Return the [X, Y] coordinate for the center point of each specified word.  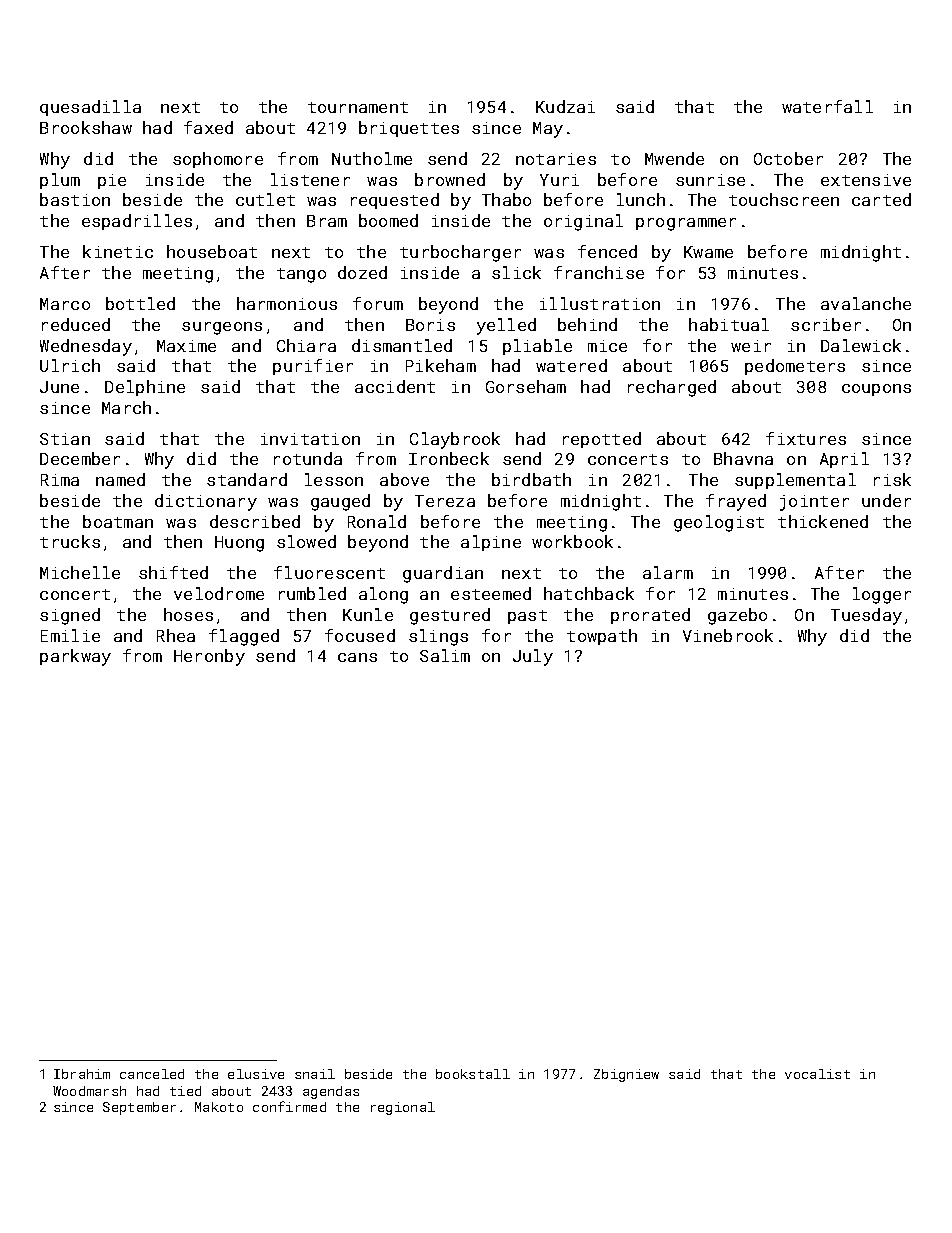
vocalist [817, 1074]
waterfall [827, 106]
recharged [672, 388]
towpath [602, 637]
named [120, 479]
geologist [719, 523]
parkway [75, 657]
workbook [572, 541]
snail [315, 1074]
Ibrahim [82, 1074]
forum [378, 303]
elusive [256, 1074]
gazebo [737, 616]
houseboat [212, 251]
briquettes [409, 129]
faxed [208, 127]
